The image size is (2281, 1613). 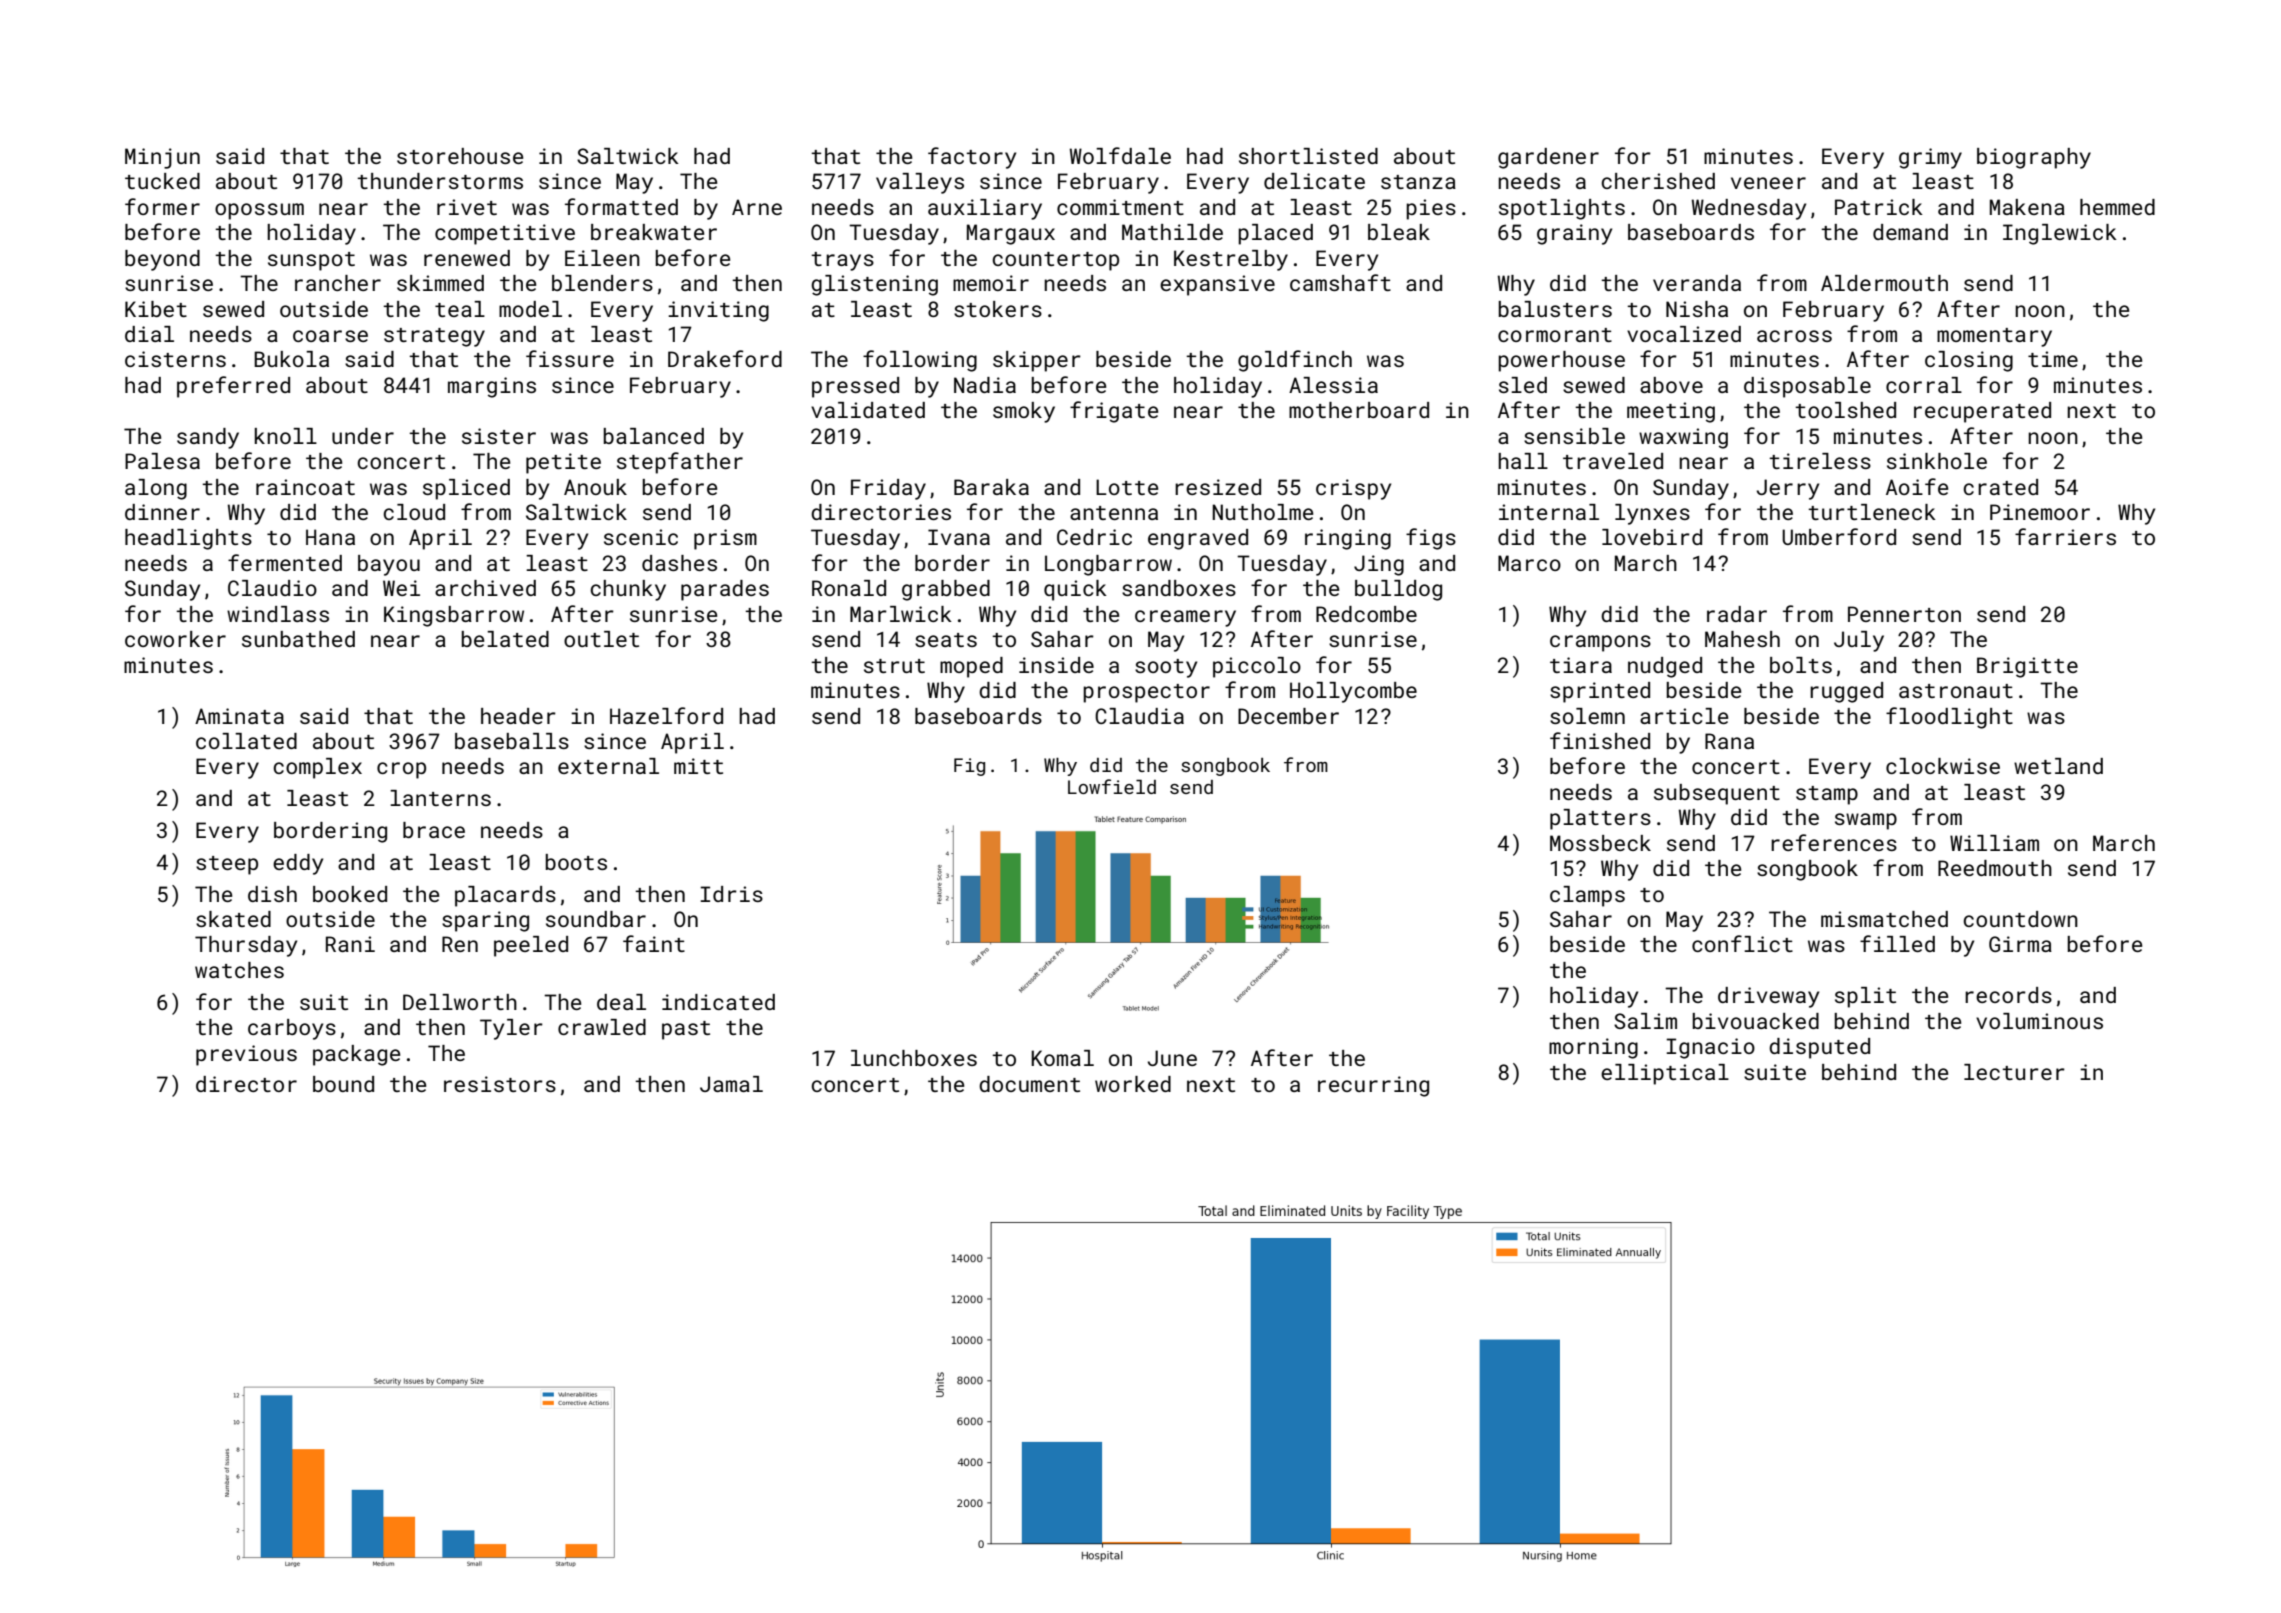 What do you see at coordinates (849, 588) in the document?
I see `Ronald` at bounding box center [849, 588].
